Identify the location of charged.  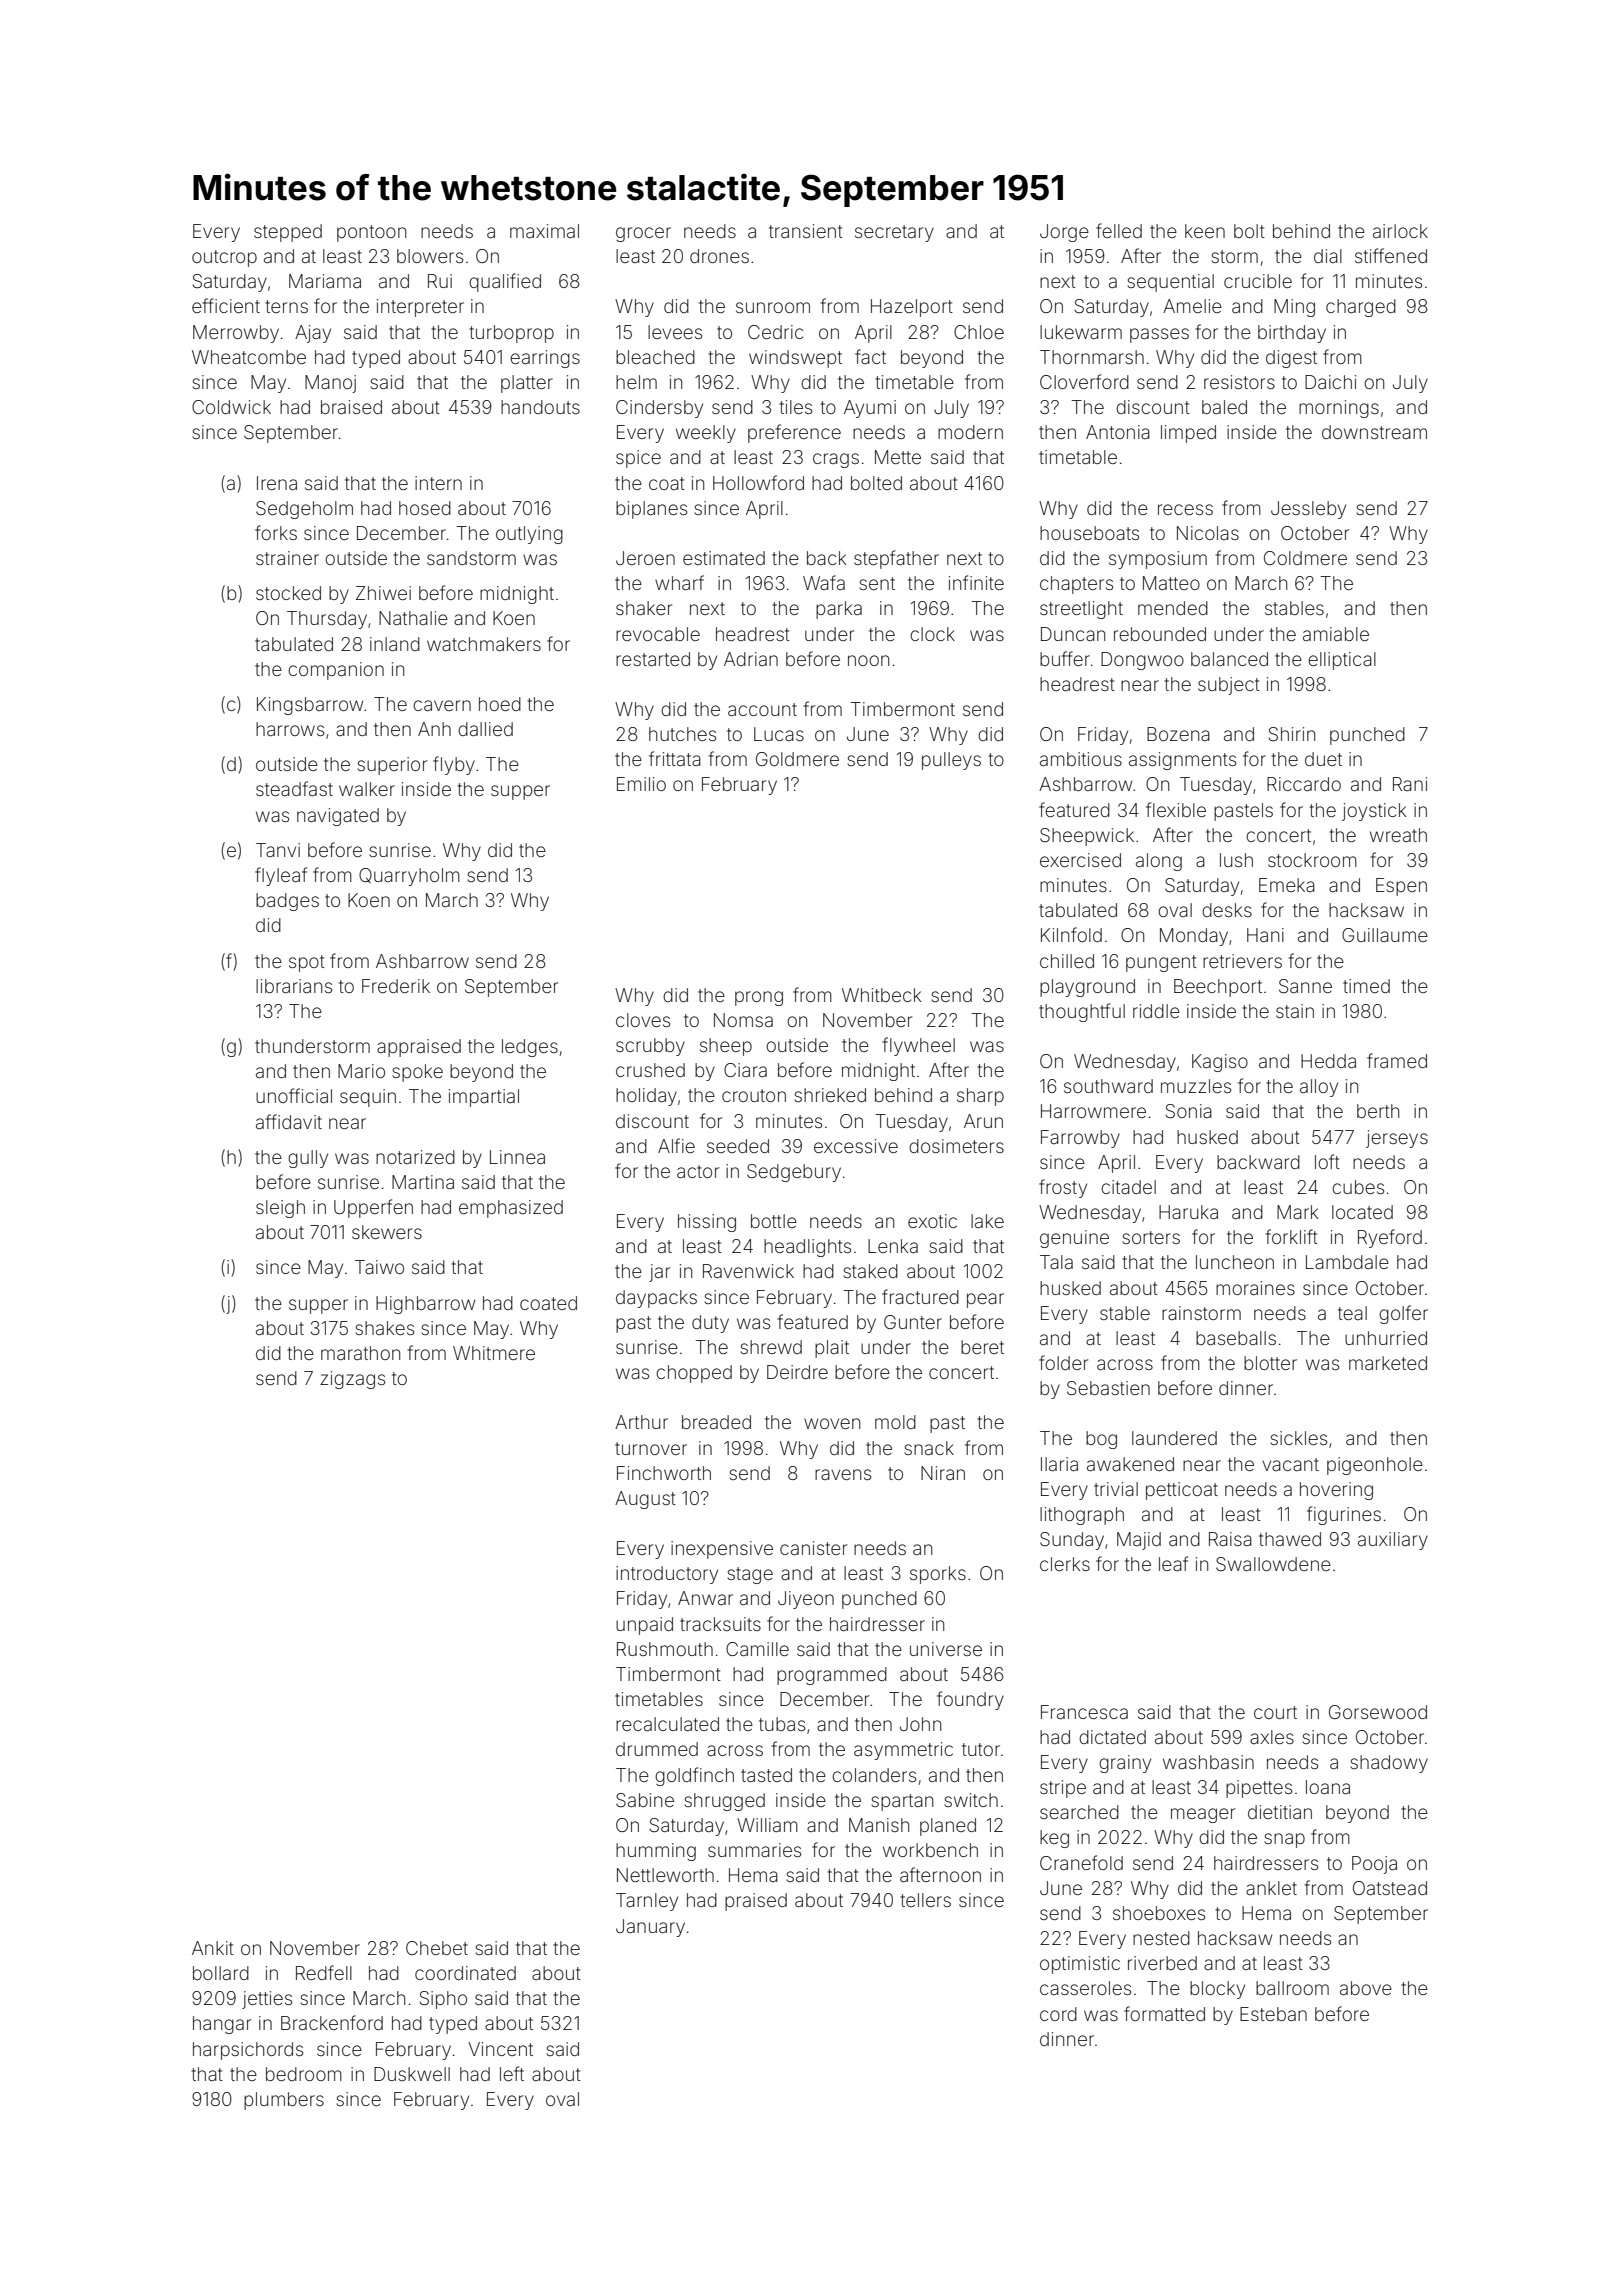
(1361, 308).
